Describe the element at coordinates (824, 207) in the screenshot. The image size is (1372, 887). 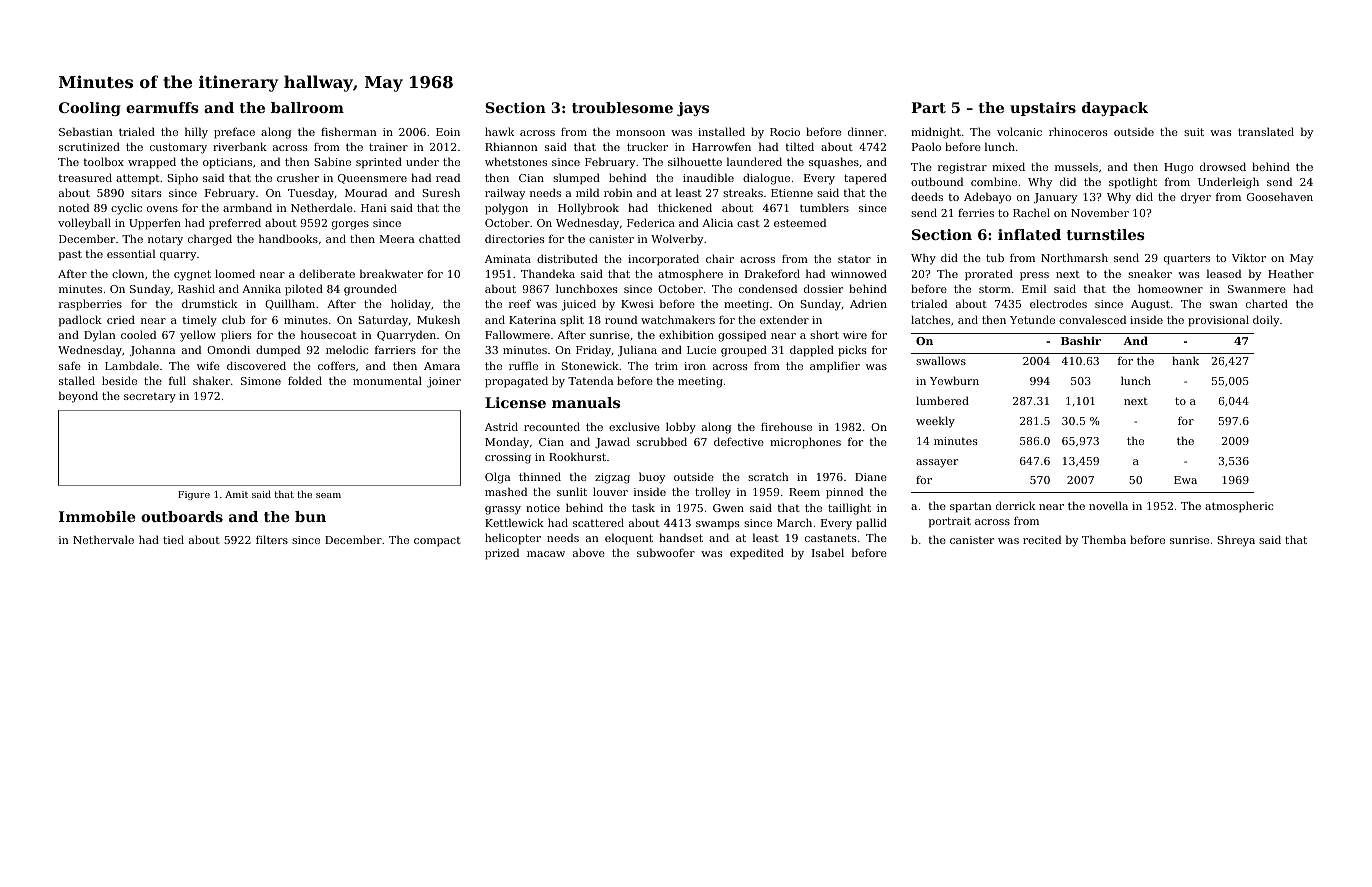
I see `tumblers` at that location.
